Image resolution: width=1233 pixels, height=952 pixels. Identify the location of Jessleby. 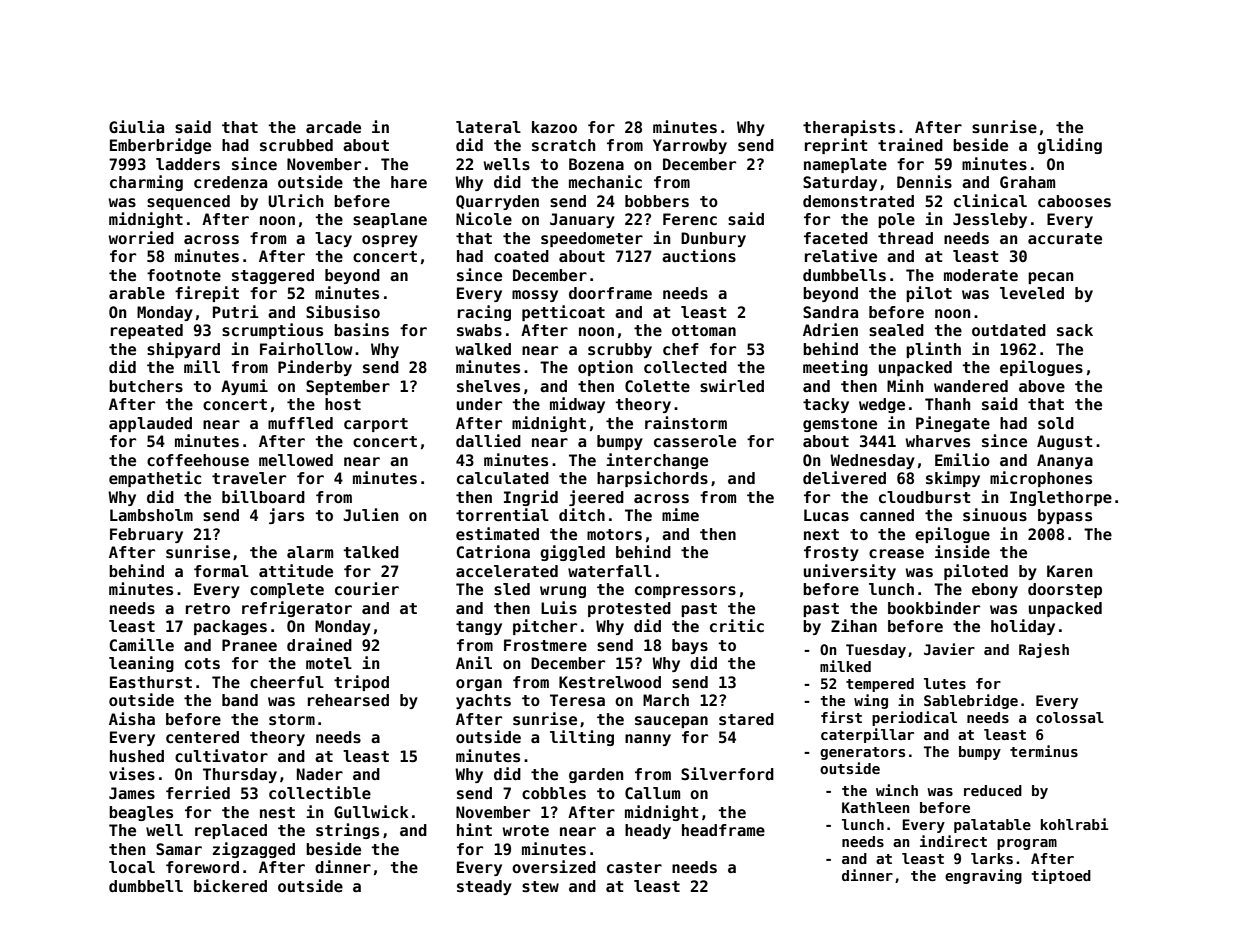
(990, 220).
